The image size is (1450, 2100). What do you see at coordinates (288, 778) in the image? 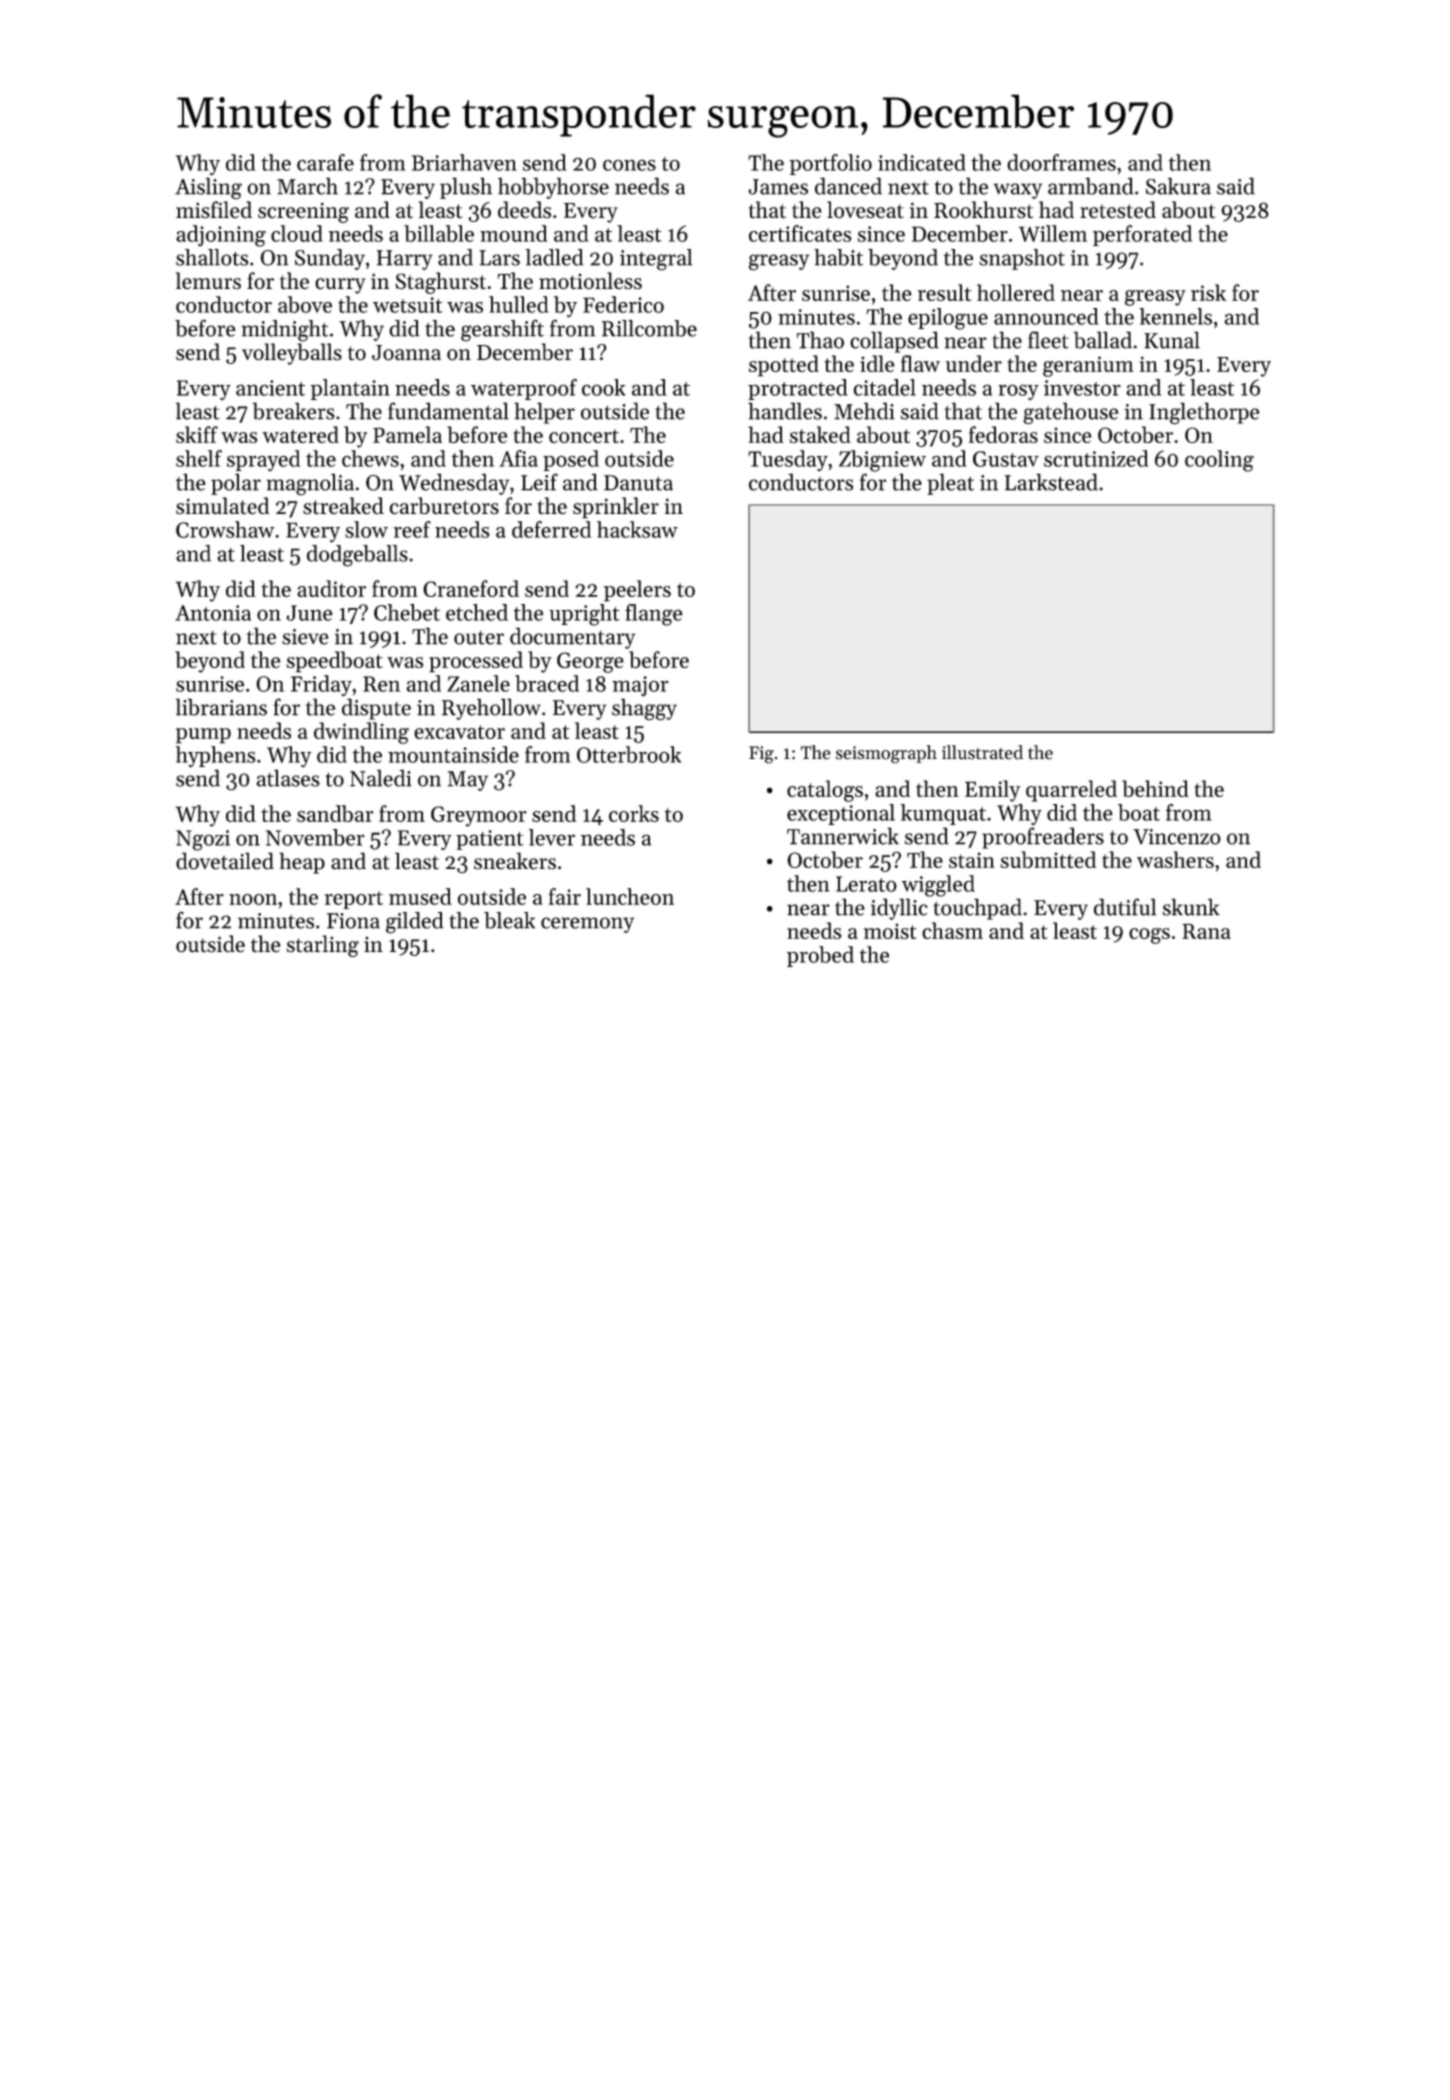
I see `atlases` at bounding box center [288, 778].
